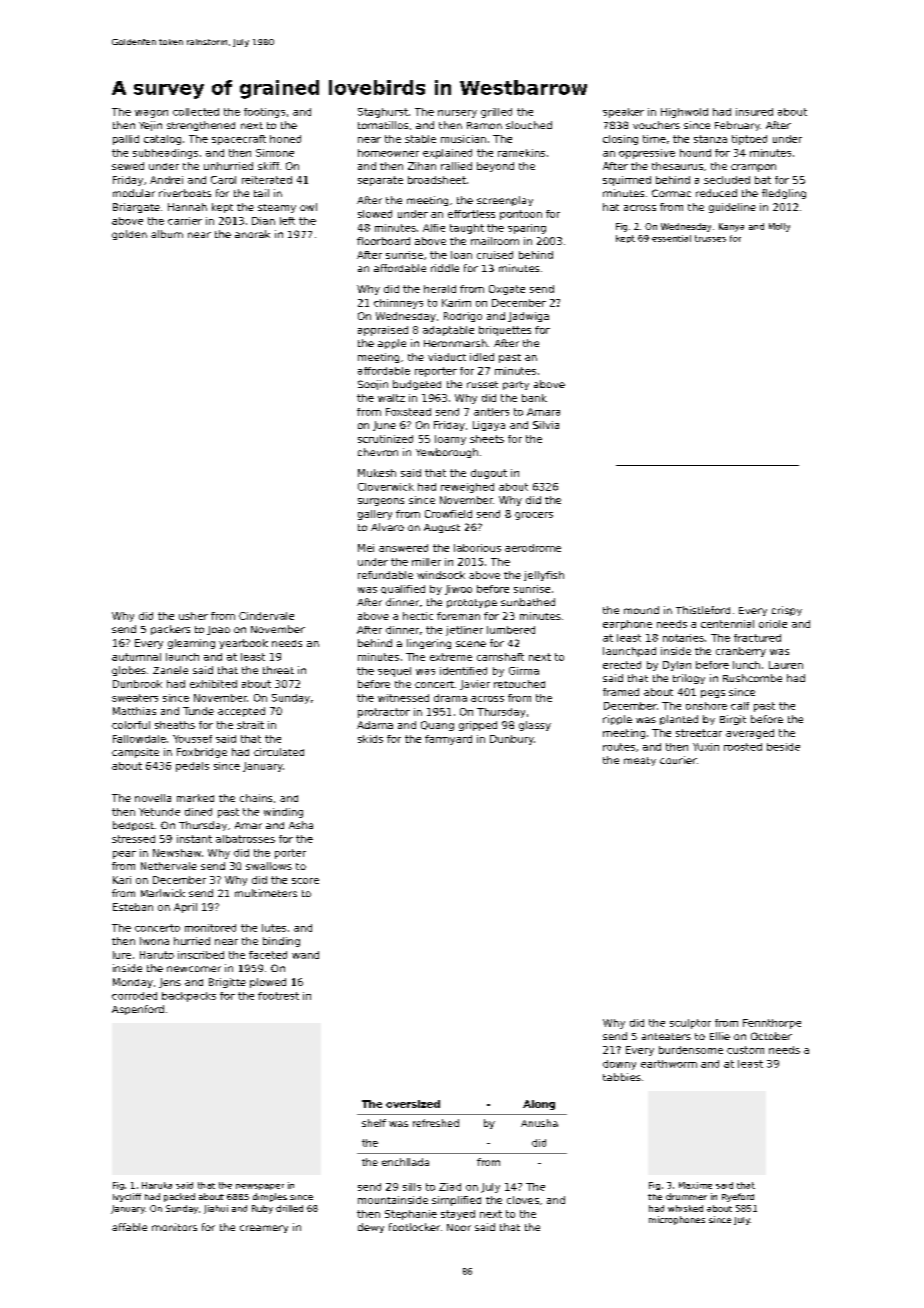  What do you see at coordinates (151, 114) in the document?
I see `wagon` at bounding box center [151, 114].
